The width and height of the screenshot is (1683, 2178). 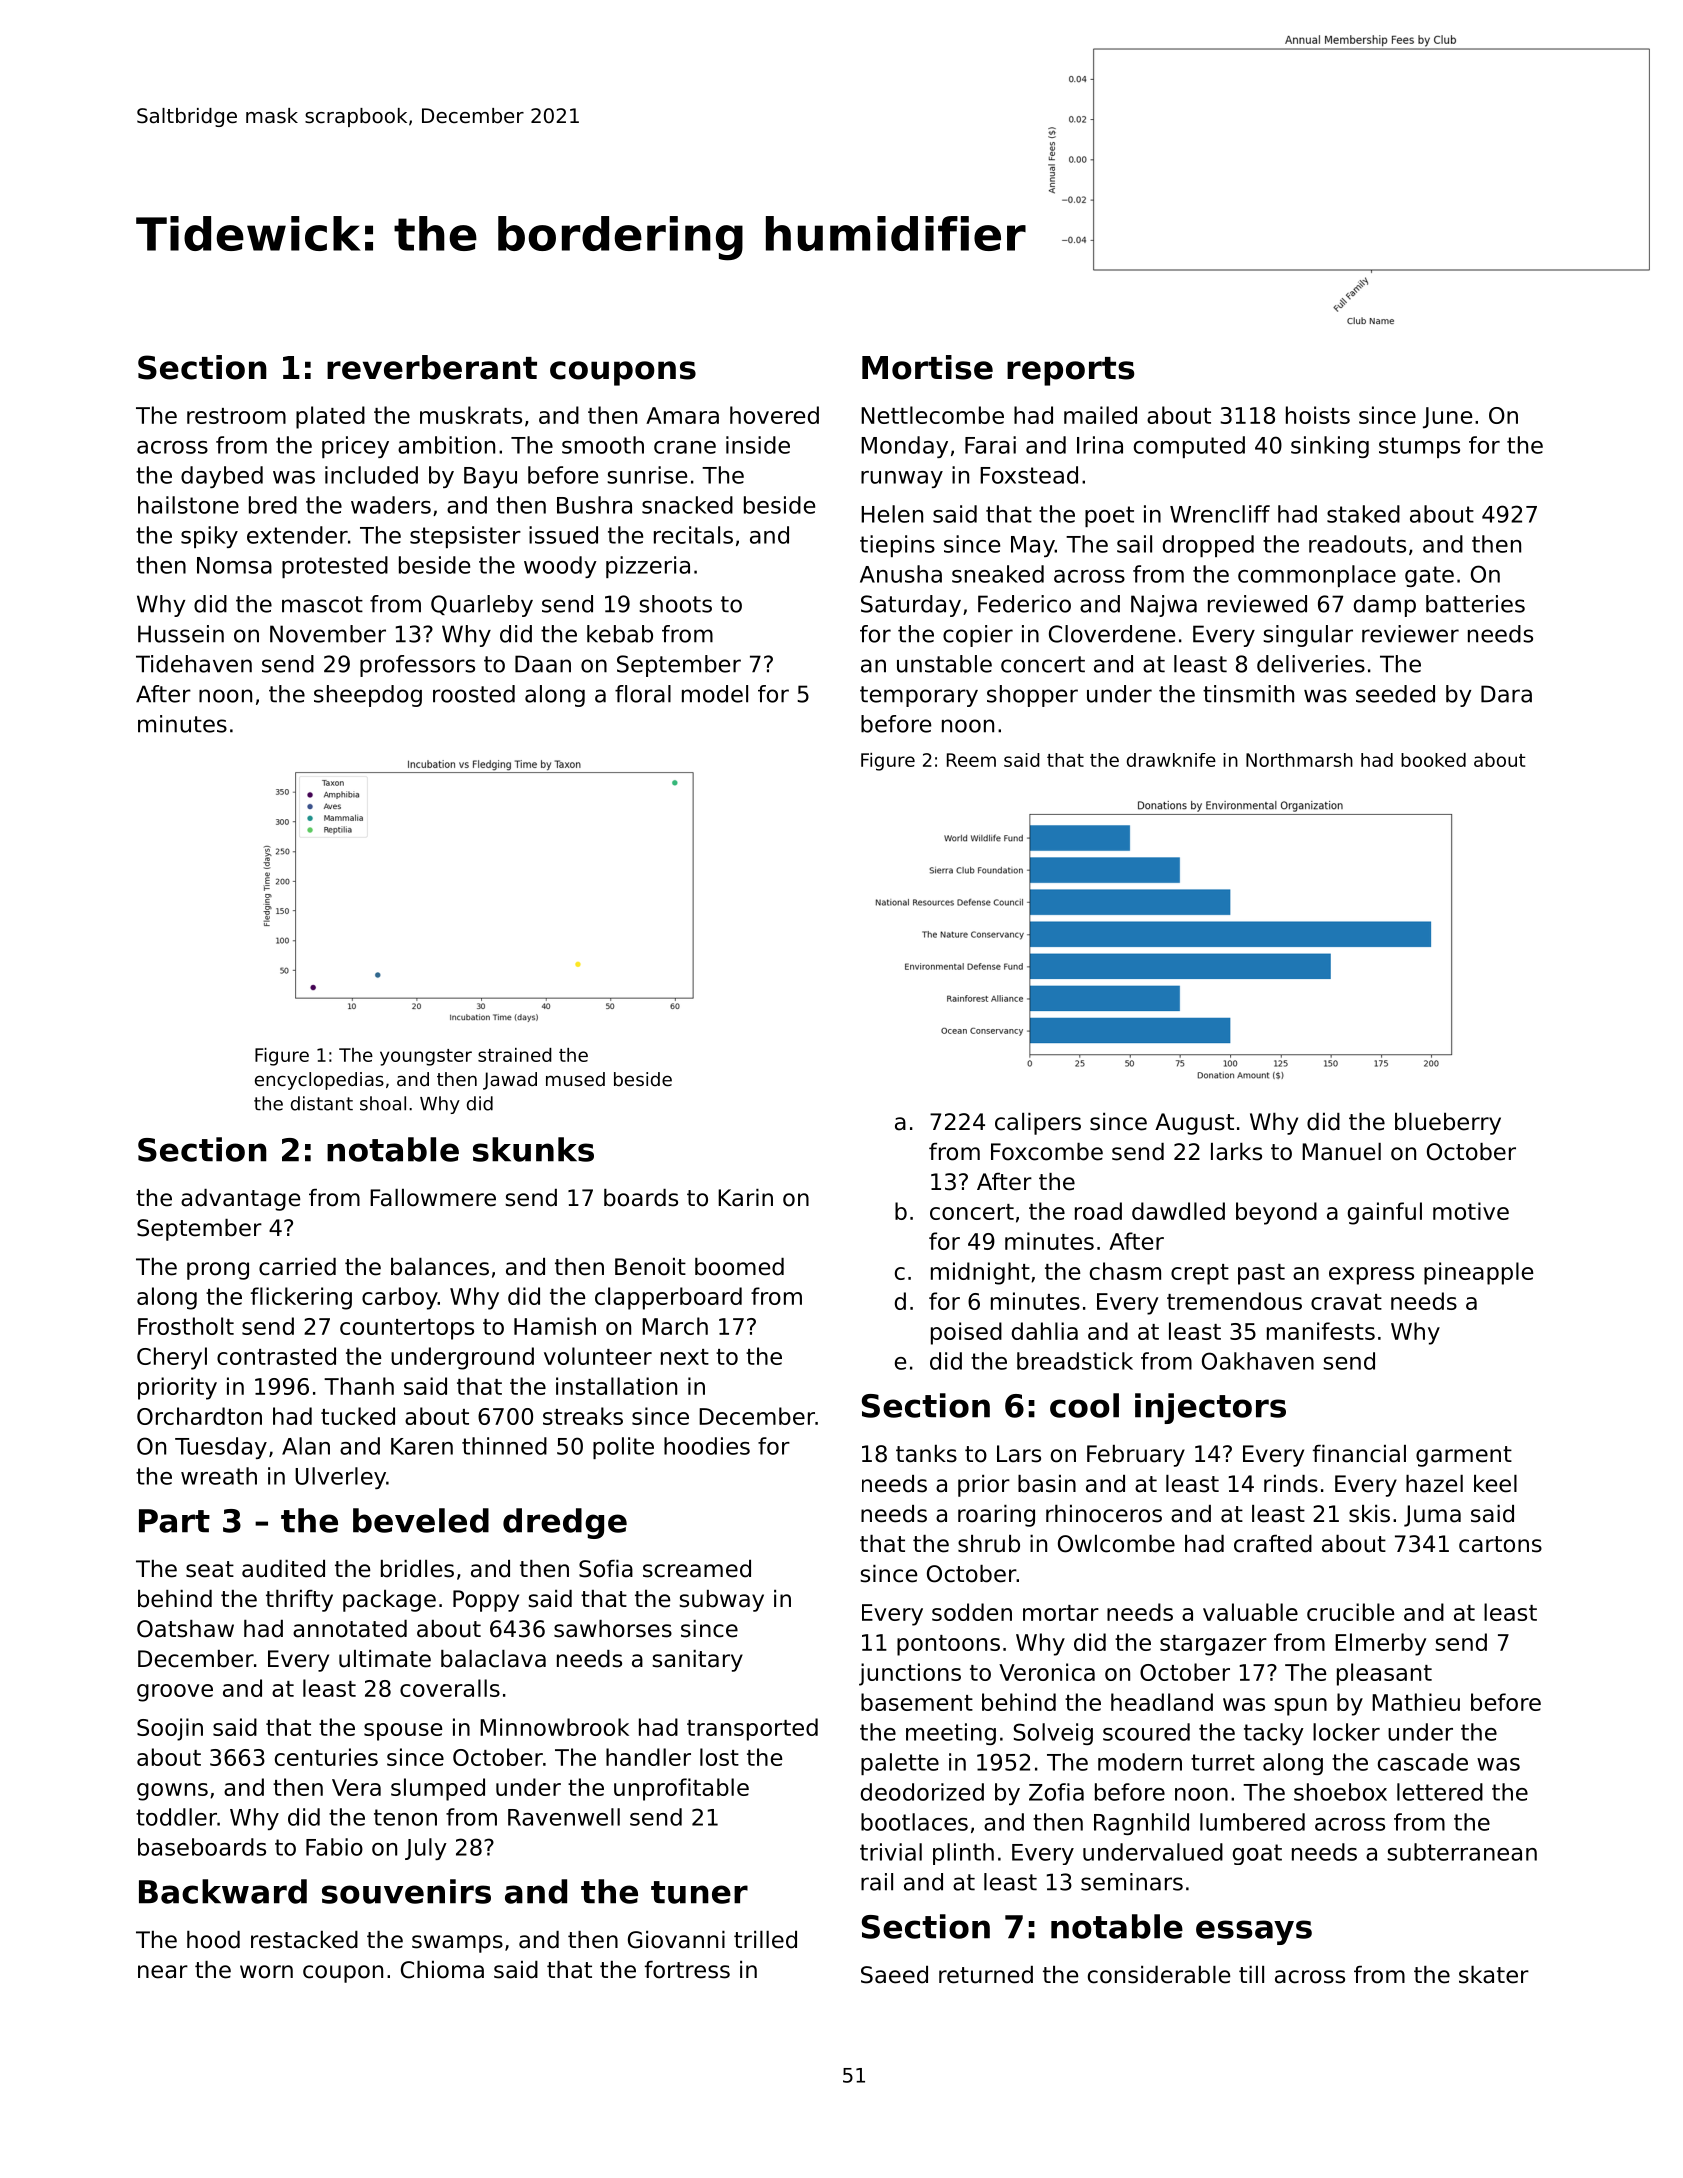 What do you see at coordinates (319, 1081) in the screenshot?
I see `encyclopedias` at bounding box center [319, 1081].
